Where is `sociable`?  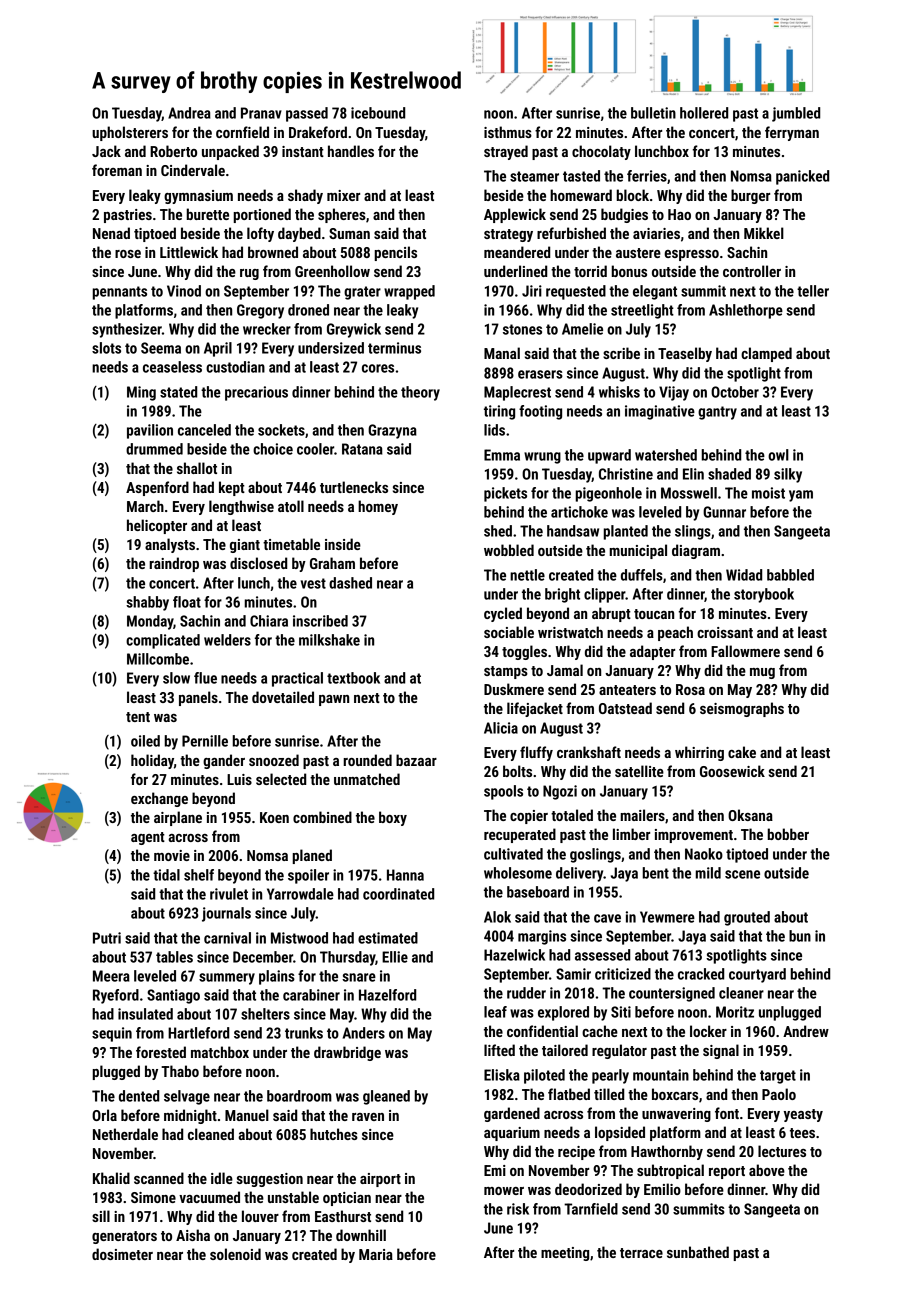 sociable is located at coordinates (509, 632).
